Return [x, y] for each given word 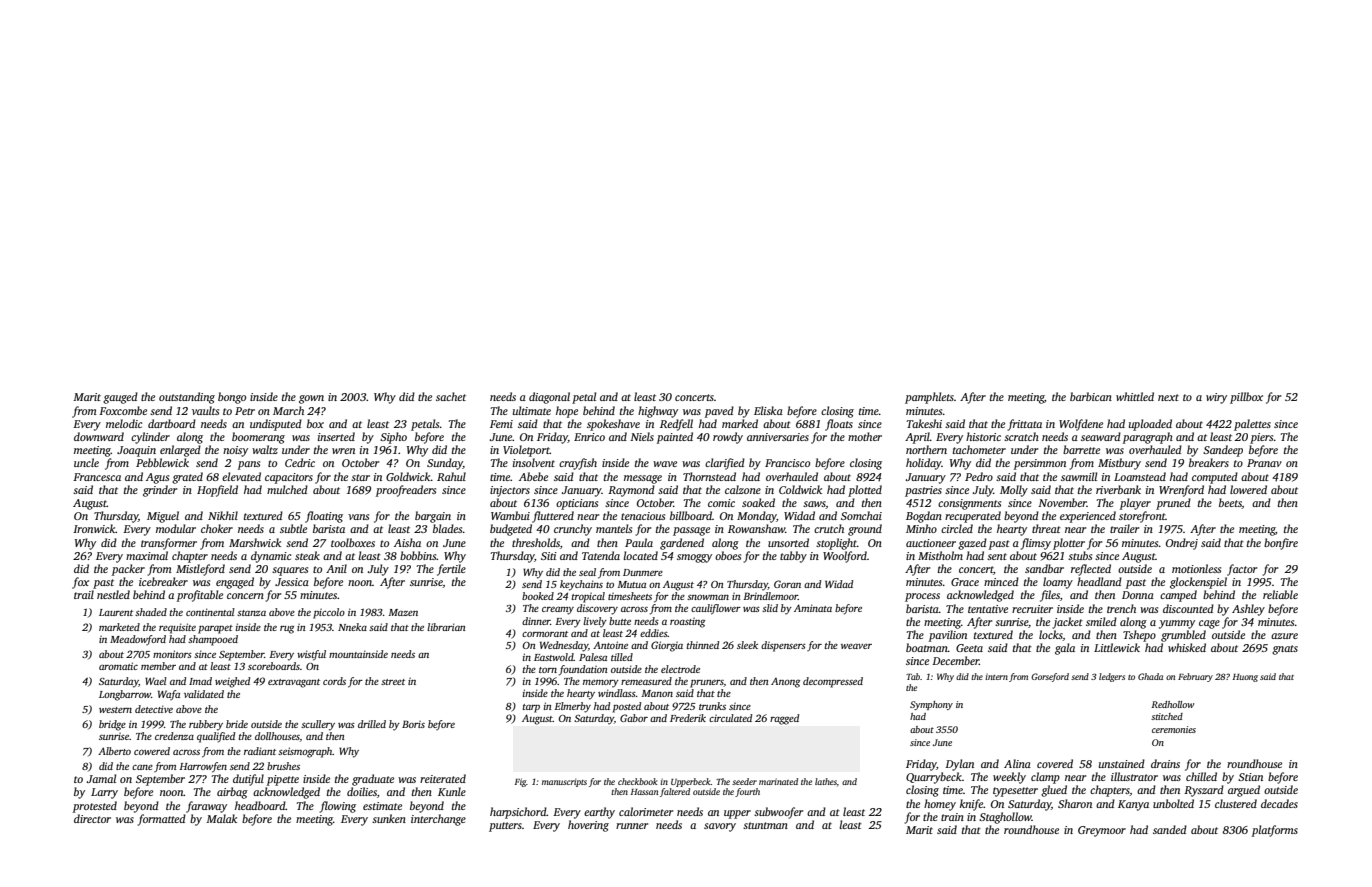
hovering [588, 826]
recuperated [973, 517]
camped [1178, 596]
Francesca [97, 477]
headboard [260, 805]
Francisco [787, 463]
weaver [856, 646]
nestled [113, 594]
